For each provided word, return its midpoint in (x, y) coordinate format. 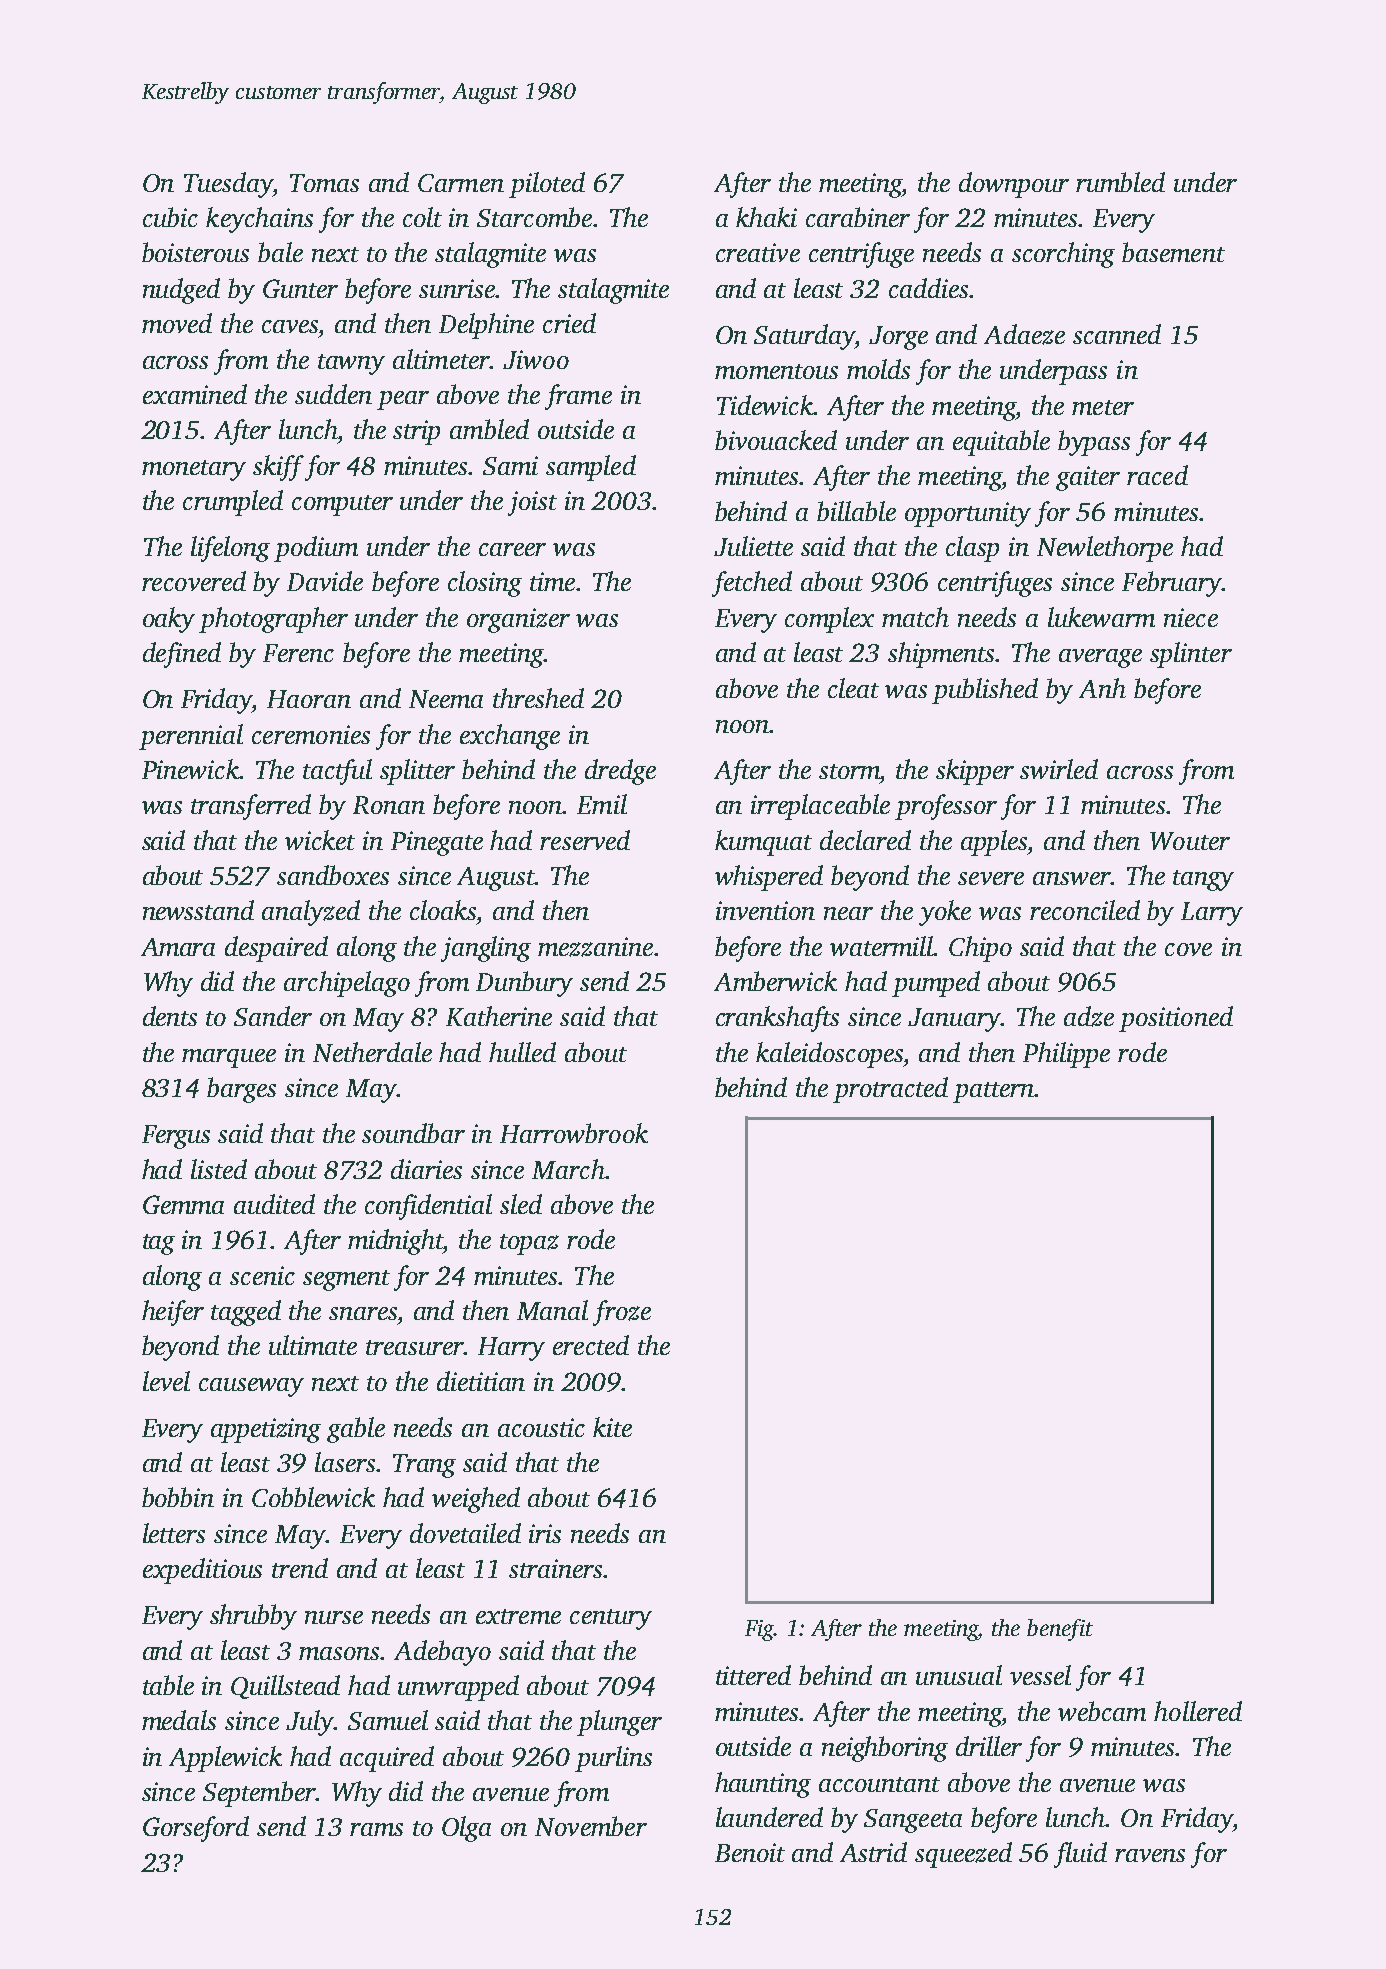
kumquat (763, 843)
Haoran (309, 699)
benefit (1060, 1630)
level (166, 1381)
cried (569, 323)
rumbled (1120, 182)
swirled (1059, 769)
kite (612, 1427)
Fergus (176, 1137)
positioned (1176, 1019)
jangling (486, 949)
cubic (170, 217)
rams (376, 1829)
